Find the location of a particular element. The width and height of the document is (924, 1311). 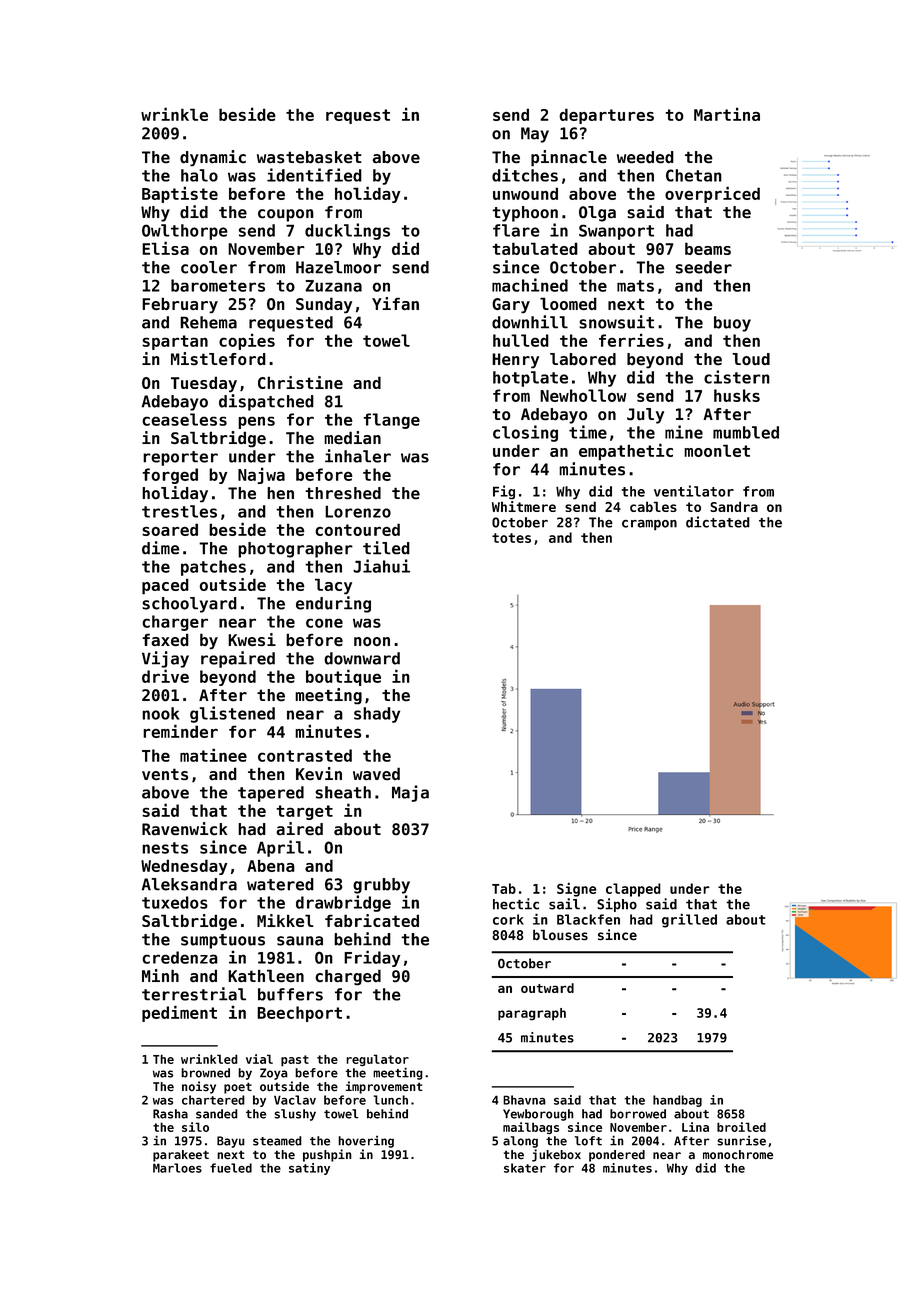

dictated is located at coordinates (718, 522).
